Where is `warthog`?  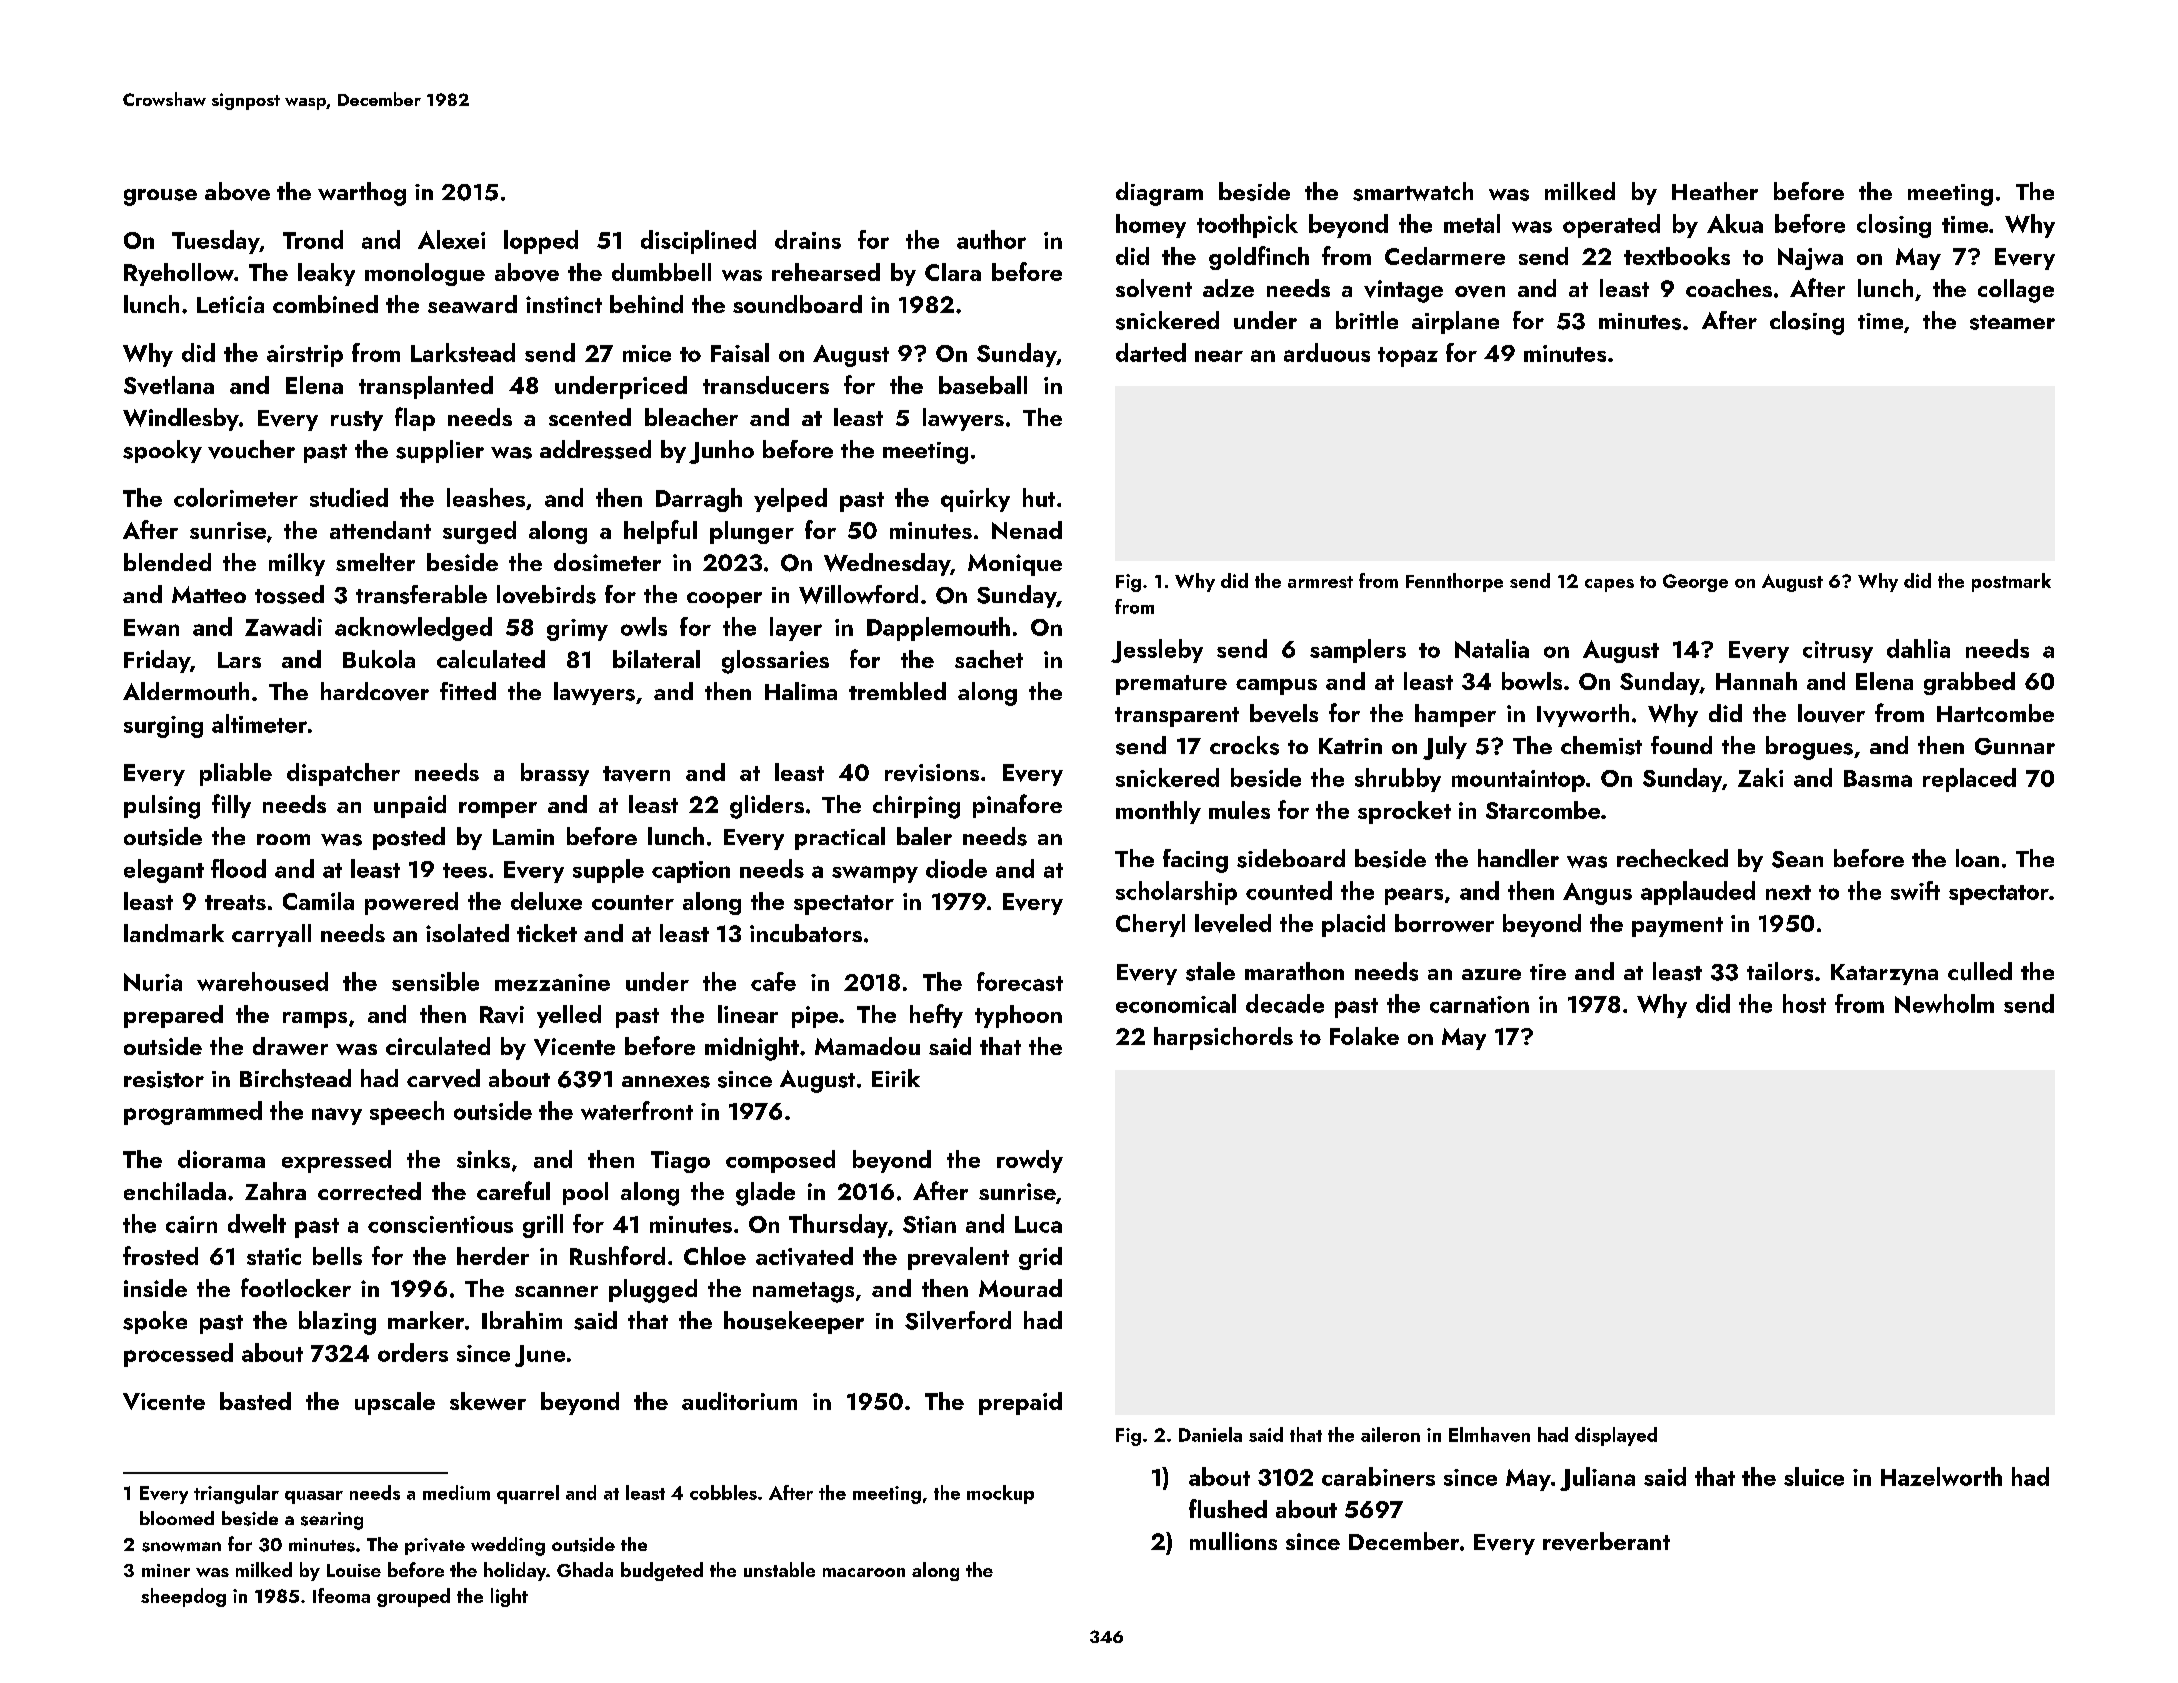 warthog is located at coordinates (362, 194).
